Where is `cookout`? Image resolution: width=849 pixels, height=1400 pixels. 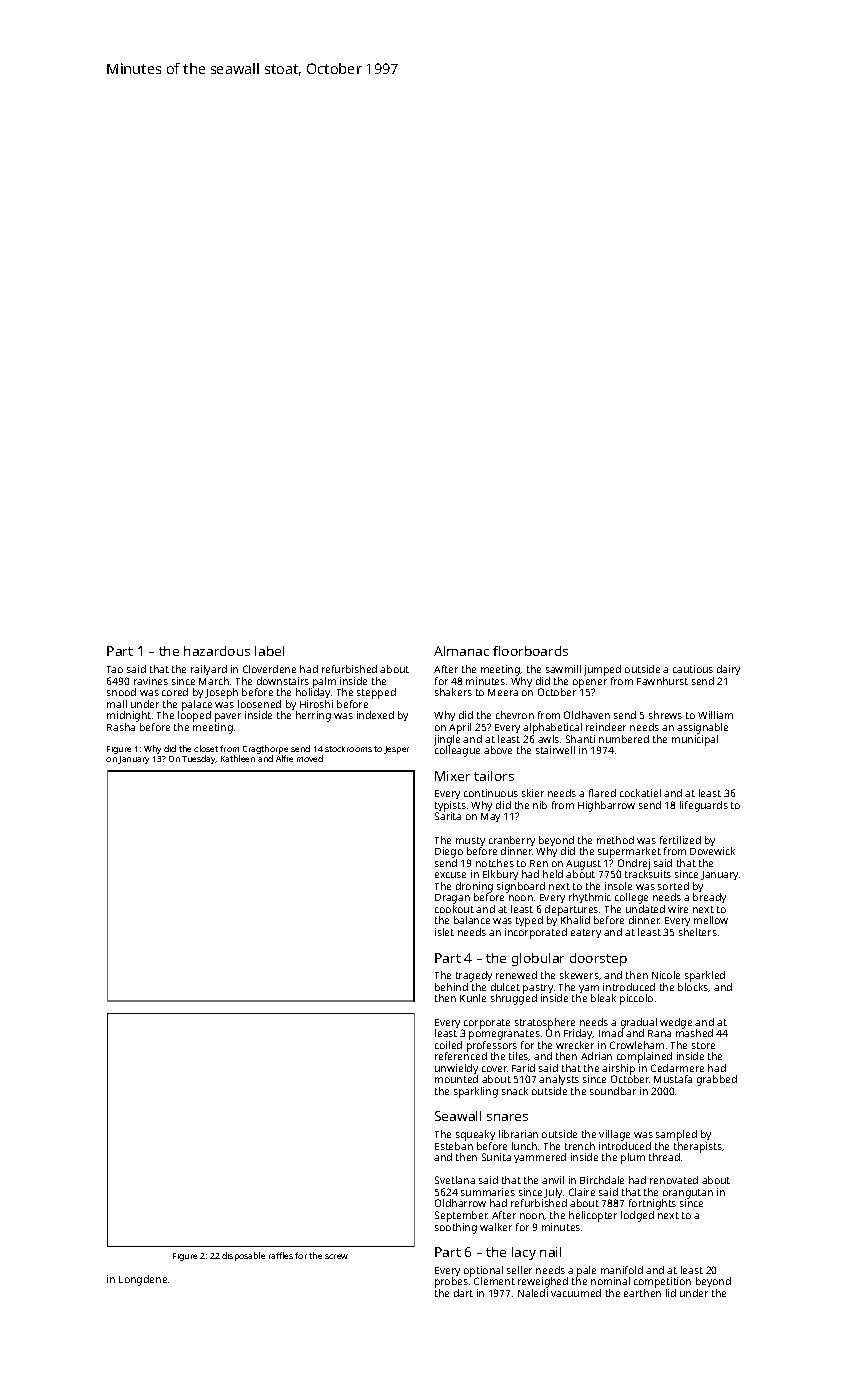
cookout is located at coordinates (454, 909).
